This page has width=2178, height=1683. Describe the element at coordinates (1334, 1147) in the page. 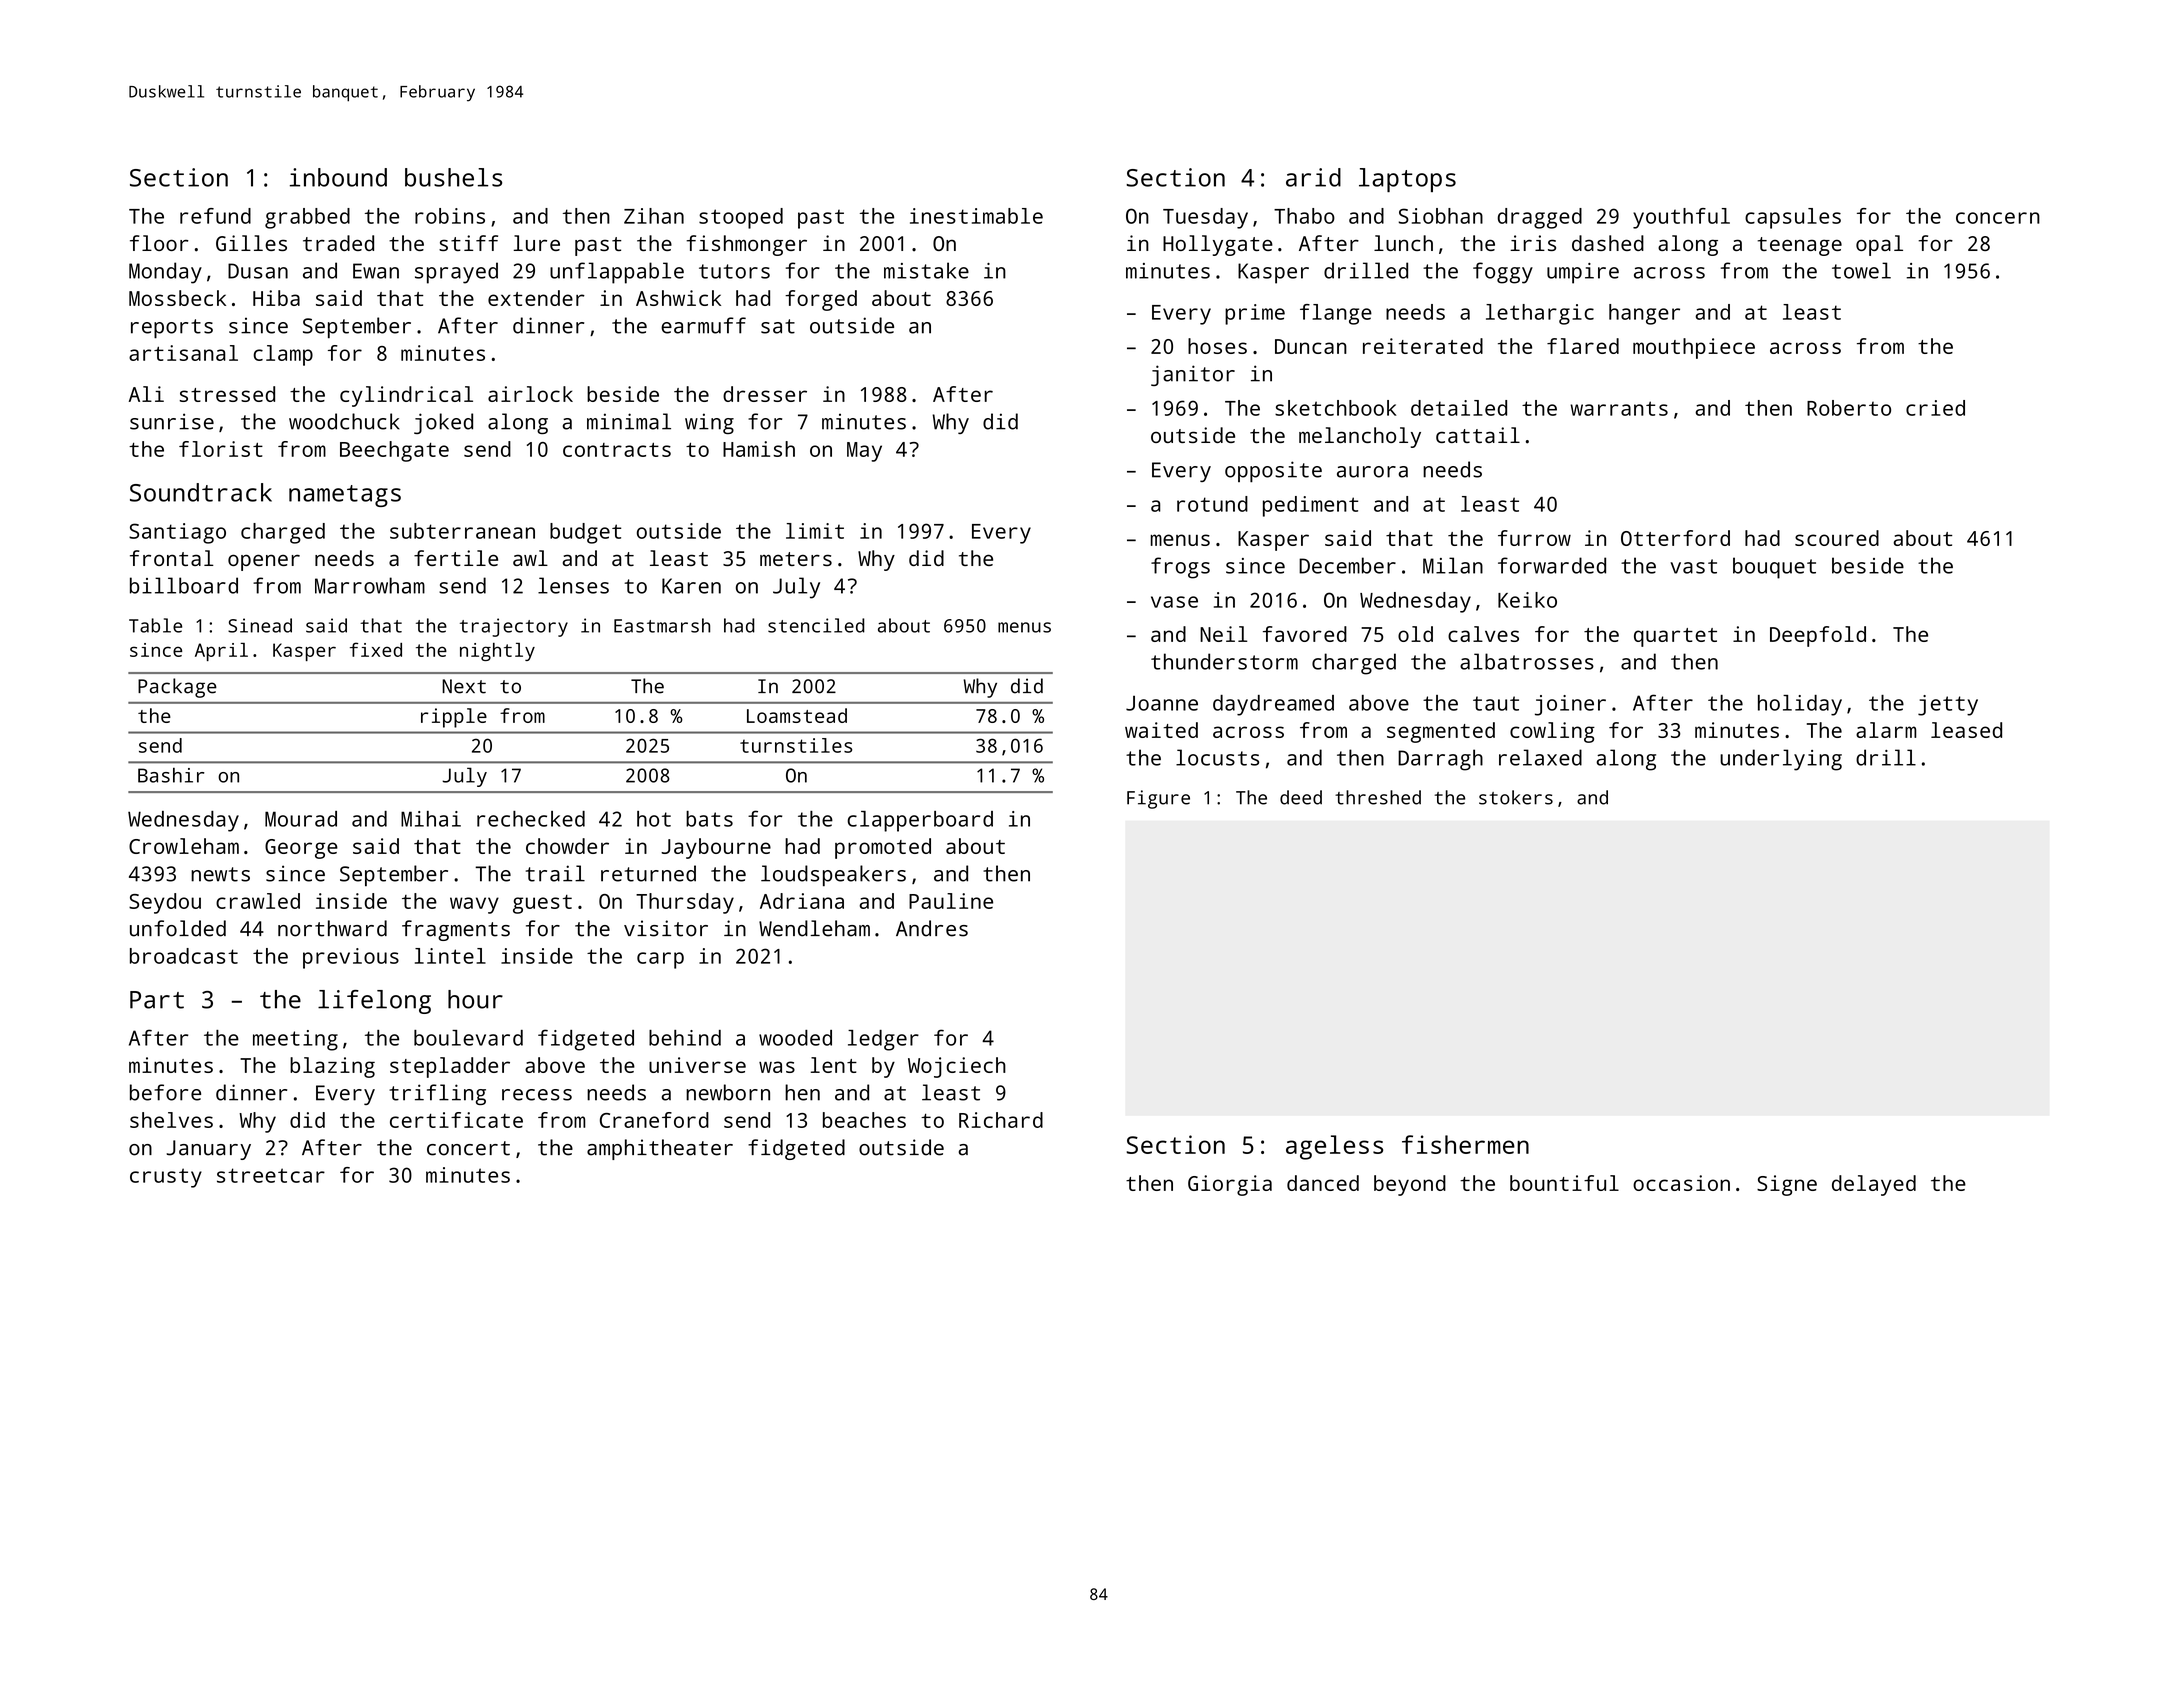

I see `ageless` at that location.
